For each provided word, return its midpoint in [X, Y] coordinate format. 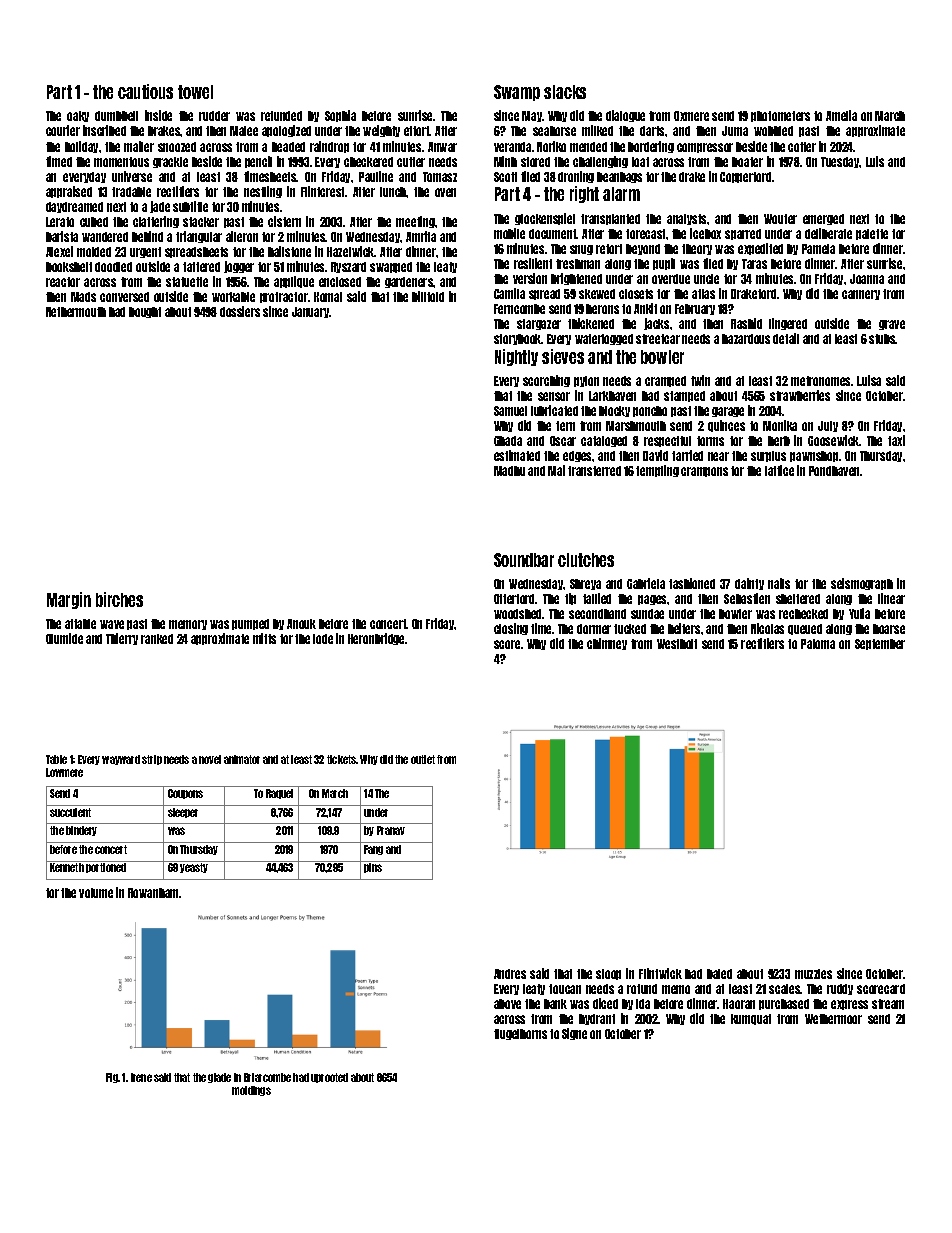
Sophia [340, 116]
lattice [779, 470]
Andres [510, 974]
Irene [141, 1077]
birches [119, 599]
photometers [780, 116]
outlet [423, 759]
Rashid [746, 323]
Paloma [818, 644]
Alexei [59, 251]
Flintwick [660, 973]
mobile [509, 233]
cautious [145, 91]
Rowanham [154, 893]
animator [242, 759]
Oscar [563, 441]
